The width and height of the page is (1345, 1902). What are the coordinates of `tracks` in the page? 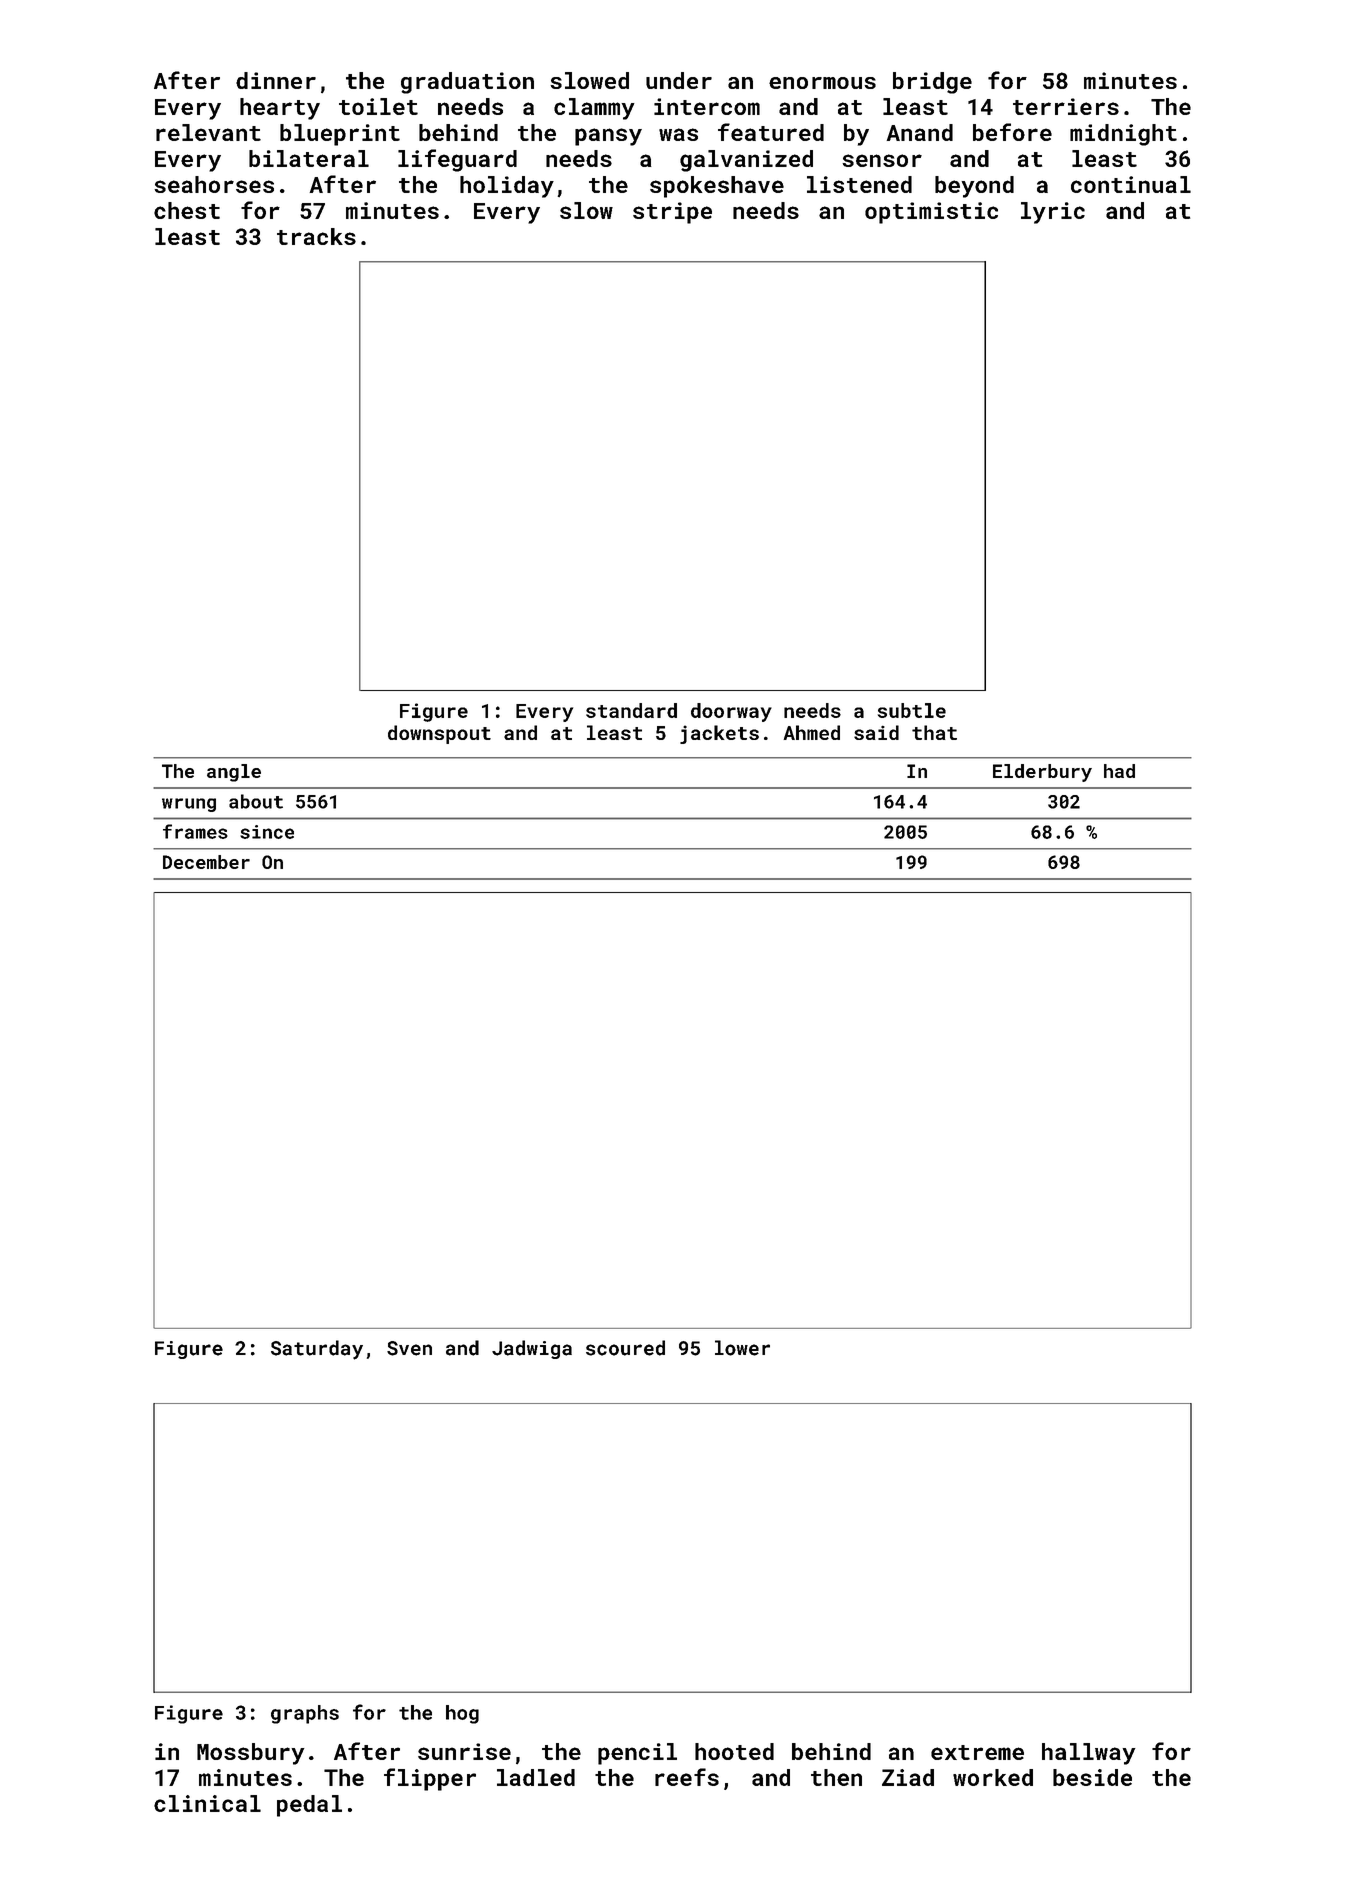 It's located at (316, 236).
